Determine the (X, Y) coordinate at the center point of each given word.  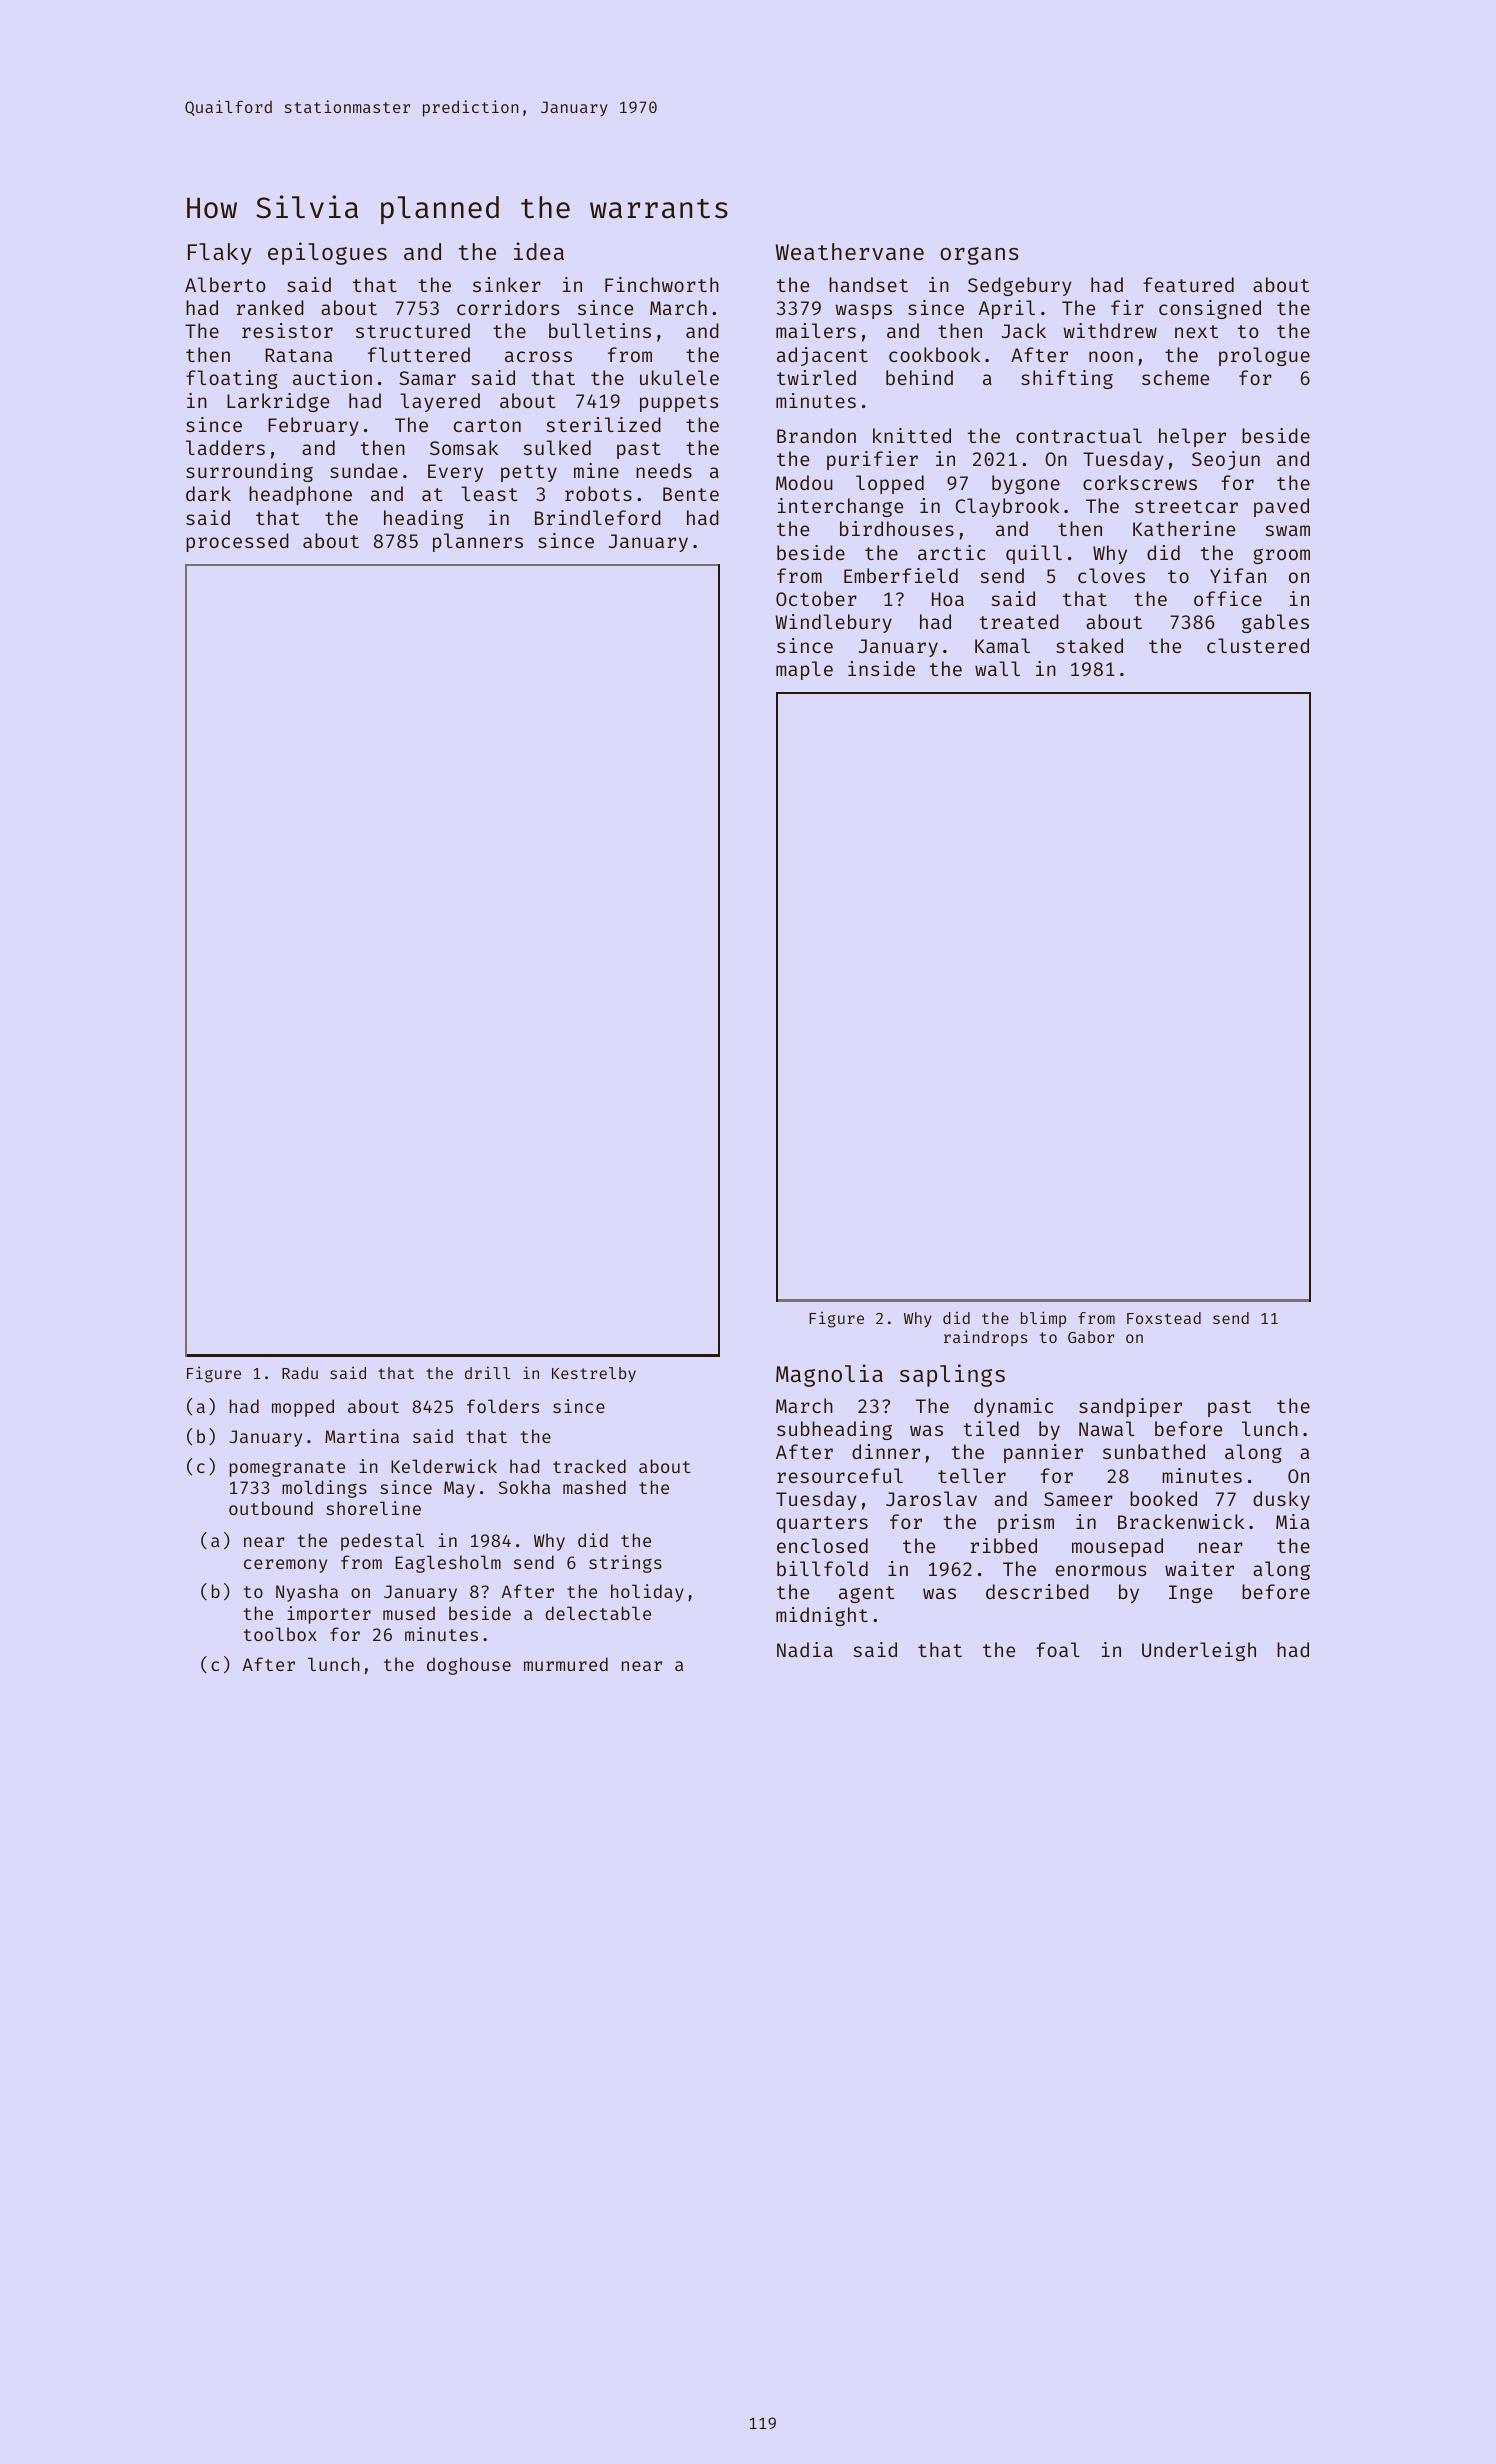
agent (867, 1594)
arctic (951, 552)
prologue (1264, 356)
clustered (1258, 645)
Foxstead (1164, 1318)
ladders (225, 447)
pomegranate (287, 1469)
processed (237, 542)
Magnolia (829, 1375)
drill (487, 1372)
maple (804, 670)
